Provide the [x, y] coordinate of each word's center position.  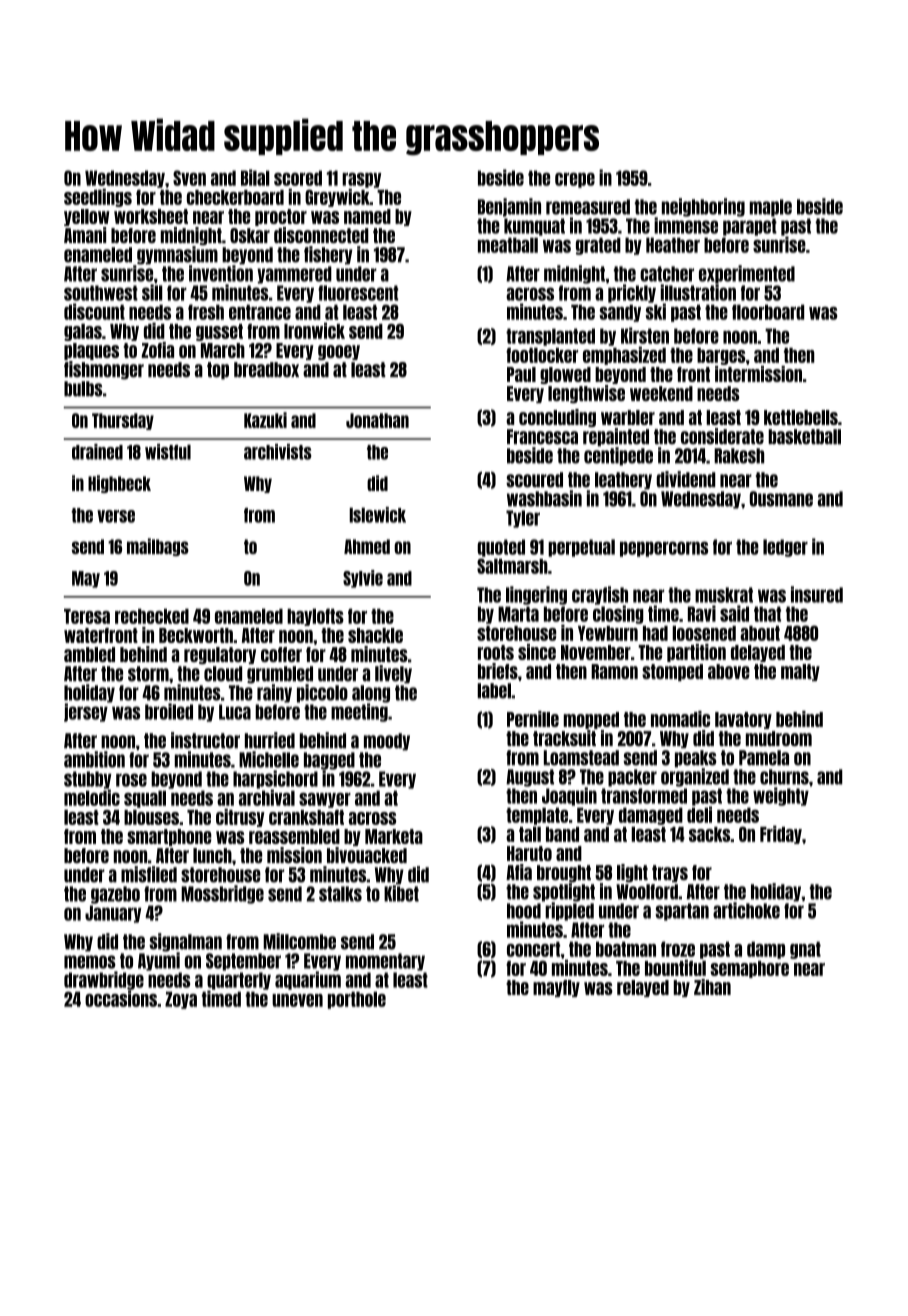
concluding [557, 418]
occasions [121, 998]
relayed [643, 988]
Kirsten [645, 335]
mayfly [556, 988]
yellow [86, 217]
